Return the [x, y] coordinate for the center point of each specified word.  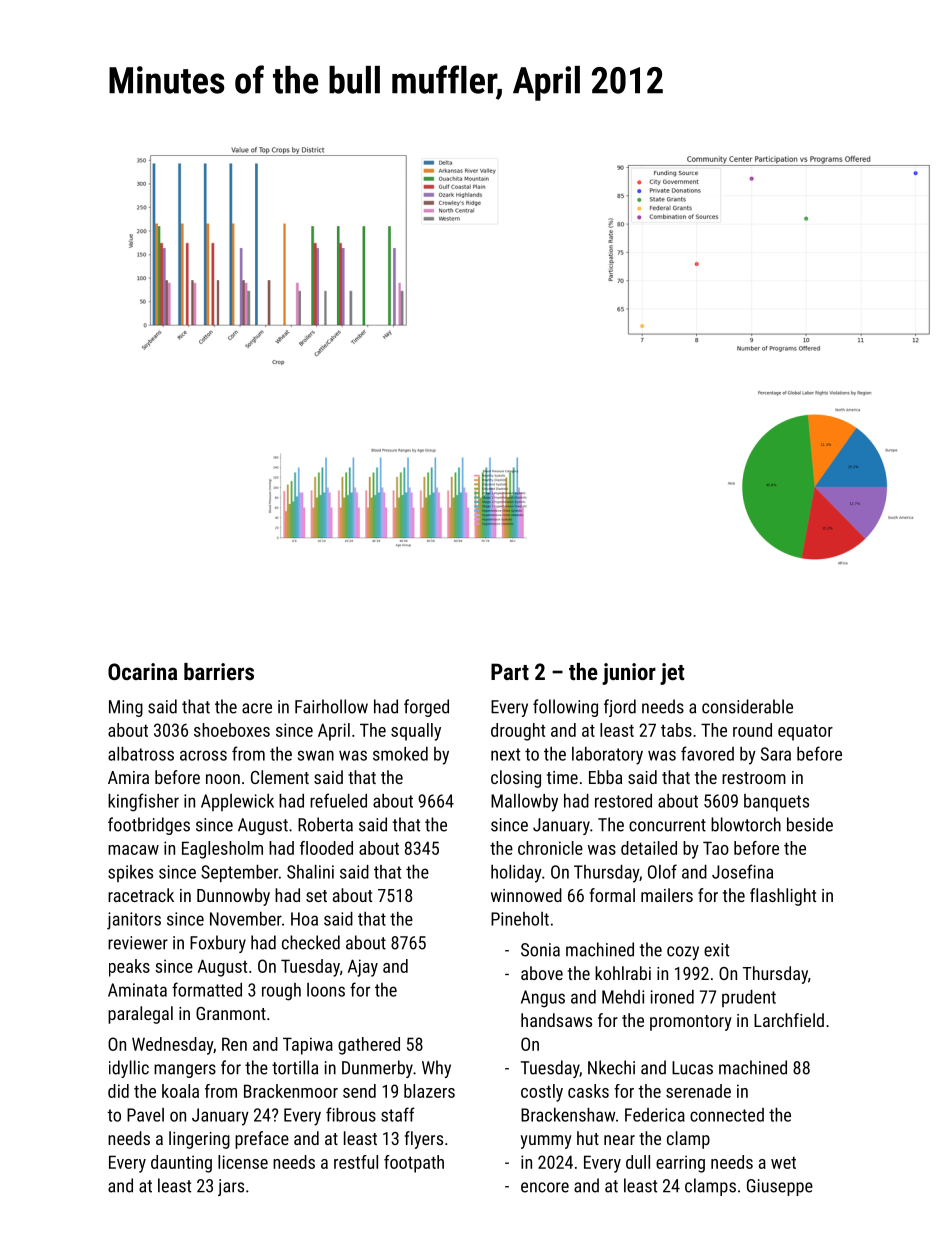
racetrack [141, 895]
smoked [400, 754]
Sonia [540, 950]
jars [231, 1187]
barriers [219, 671]
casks [588, 1091]
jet [672, 674]
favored [707, 753]
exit [716, 950]
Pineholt [520, 919]
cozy [683, 953]
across [203, 755]
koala [180, 1091]
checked [311, 942]
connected [727, 1115]
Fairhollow [331, 706]
